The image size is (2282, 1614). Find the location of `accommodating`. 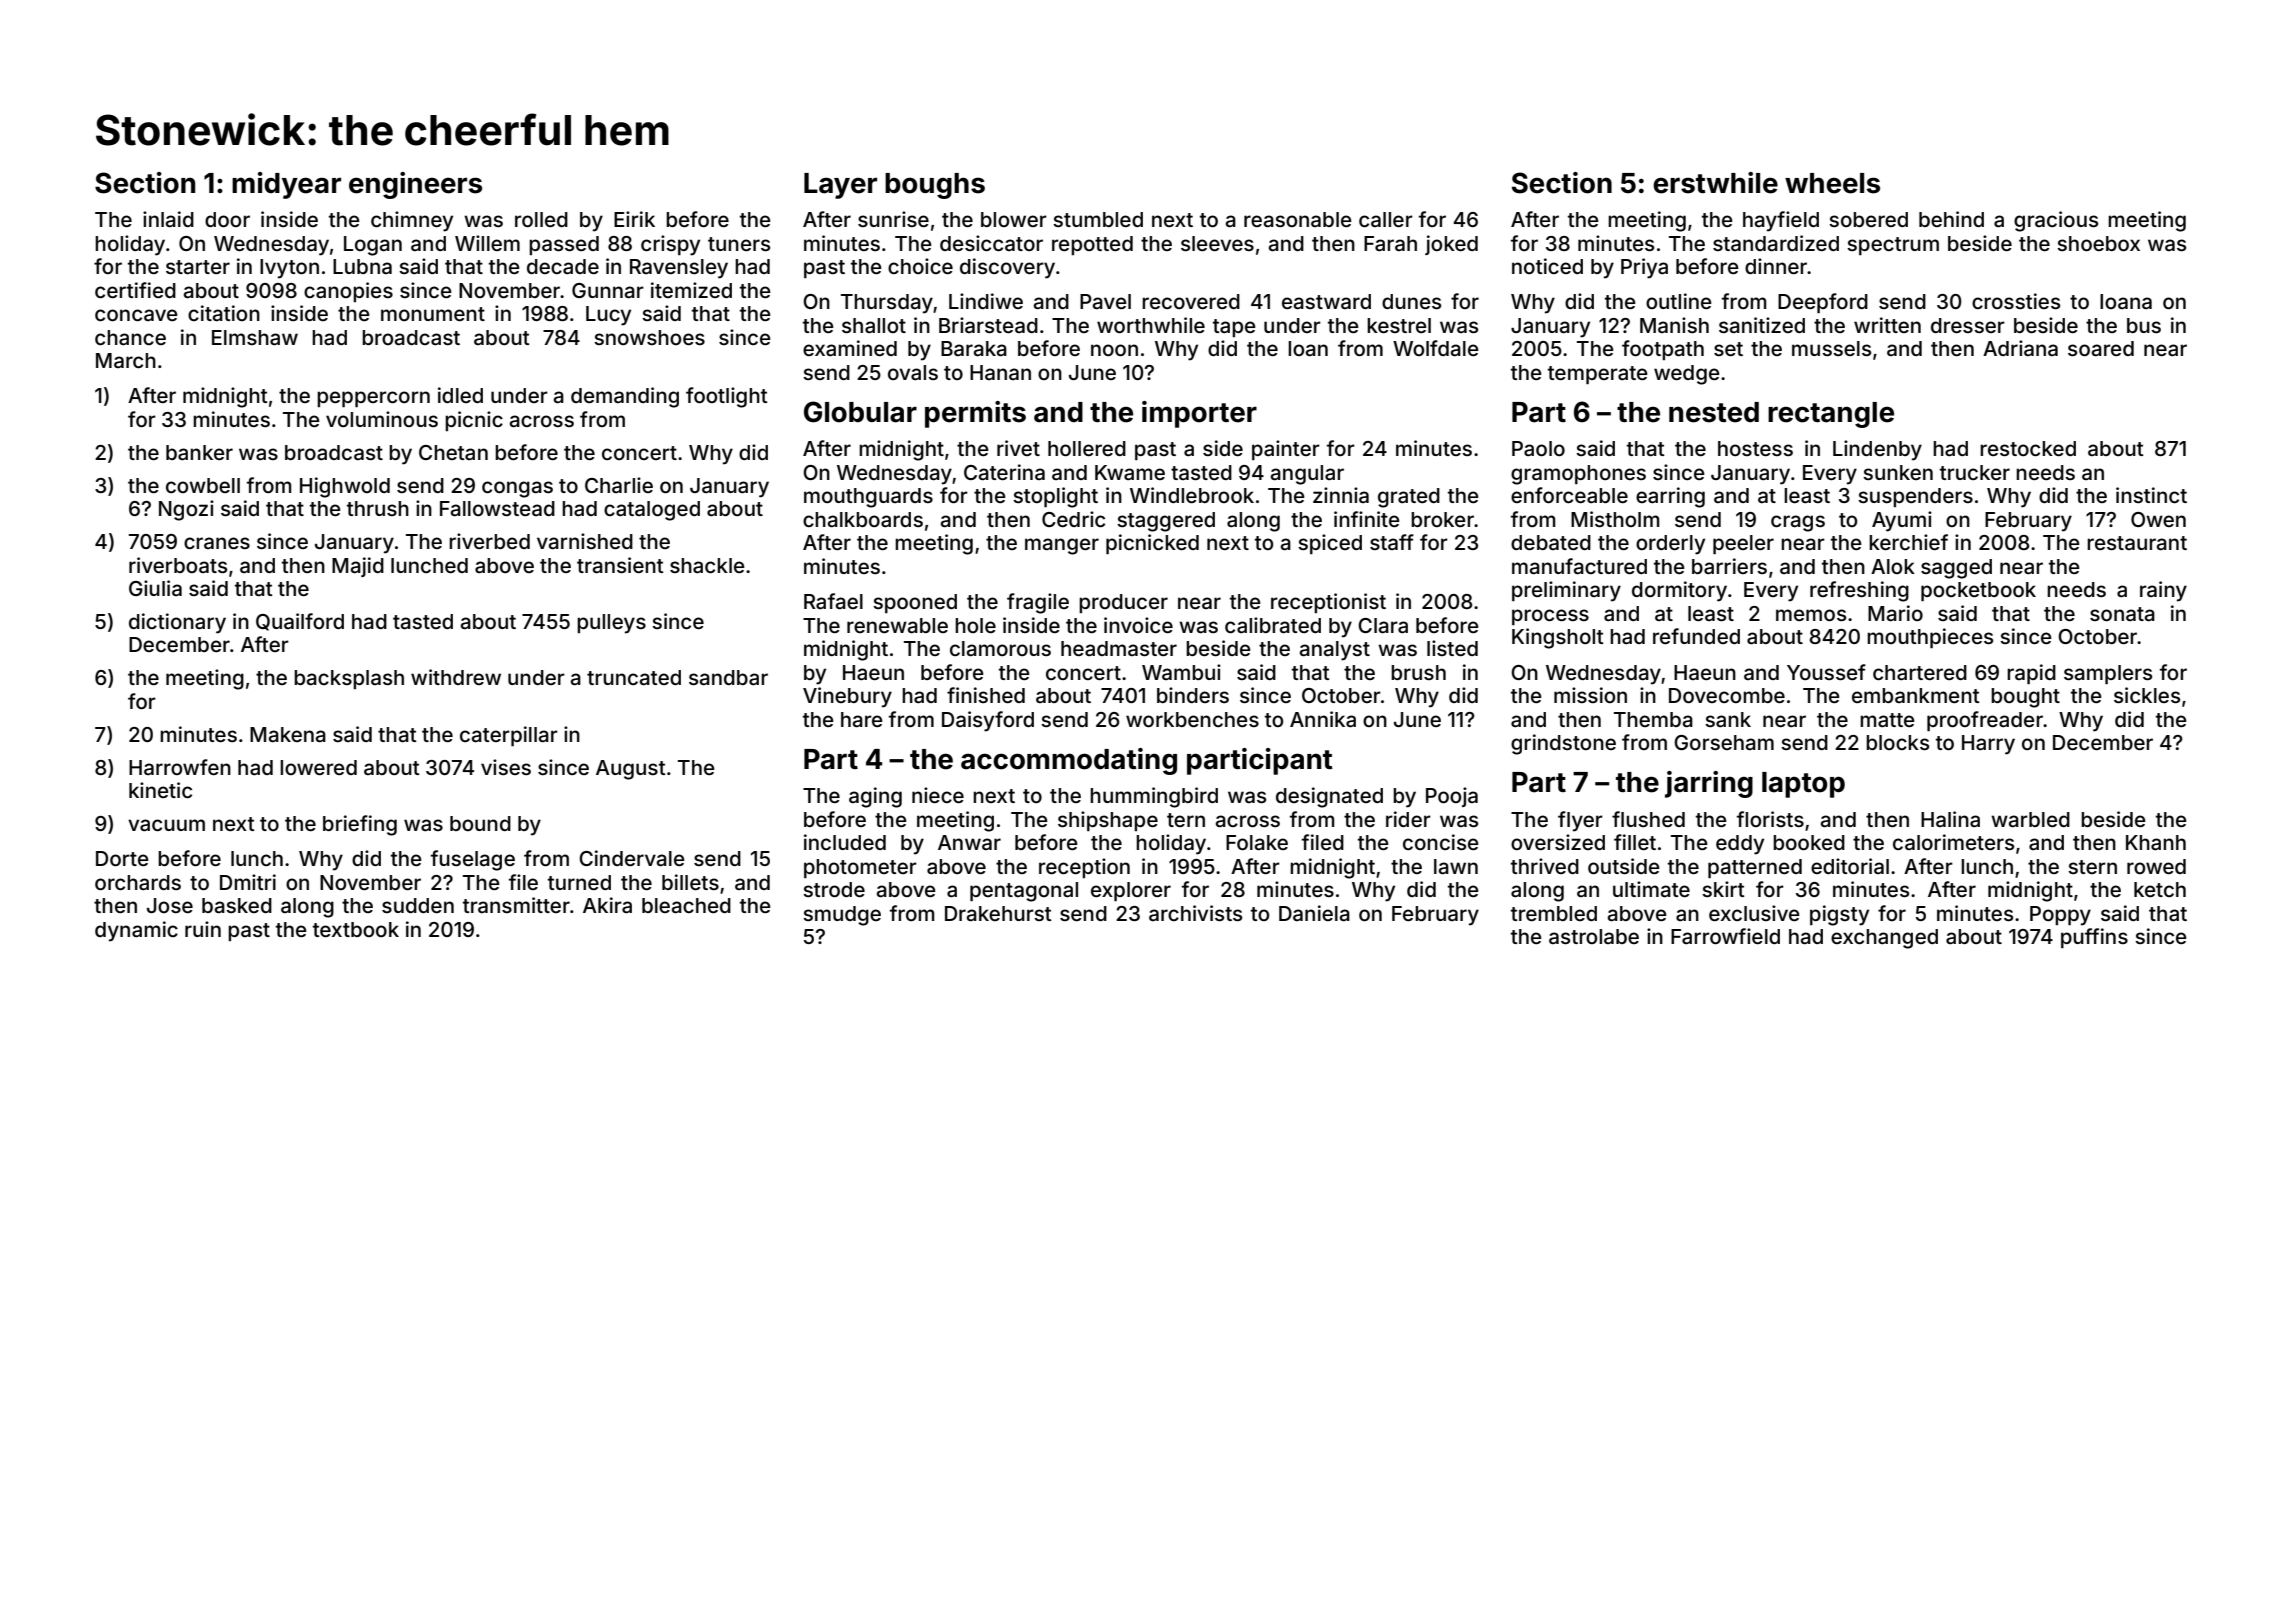

accommodating is located at coordinates (1069, 761).
